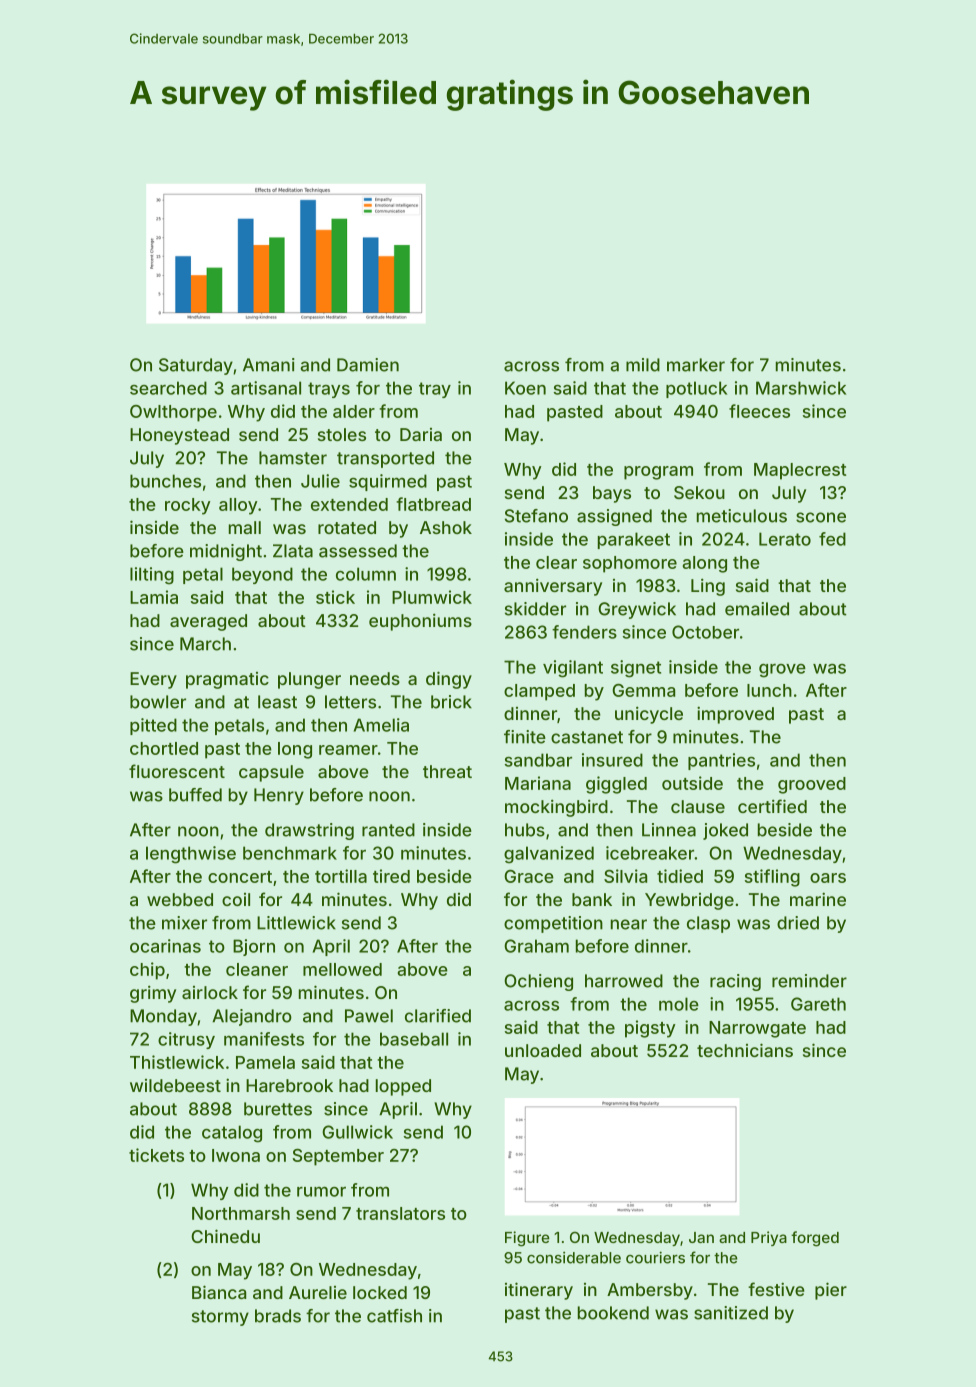 The image size is (976, 1387). I want to click on catalog, so click(232, 1134).
